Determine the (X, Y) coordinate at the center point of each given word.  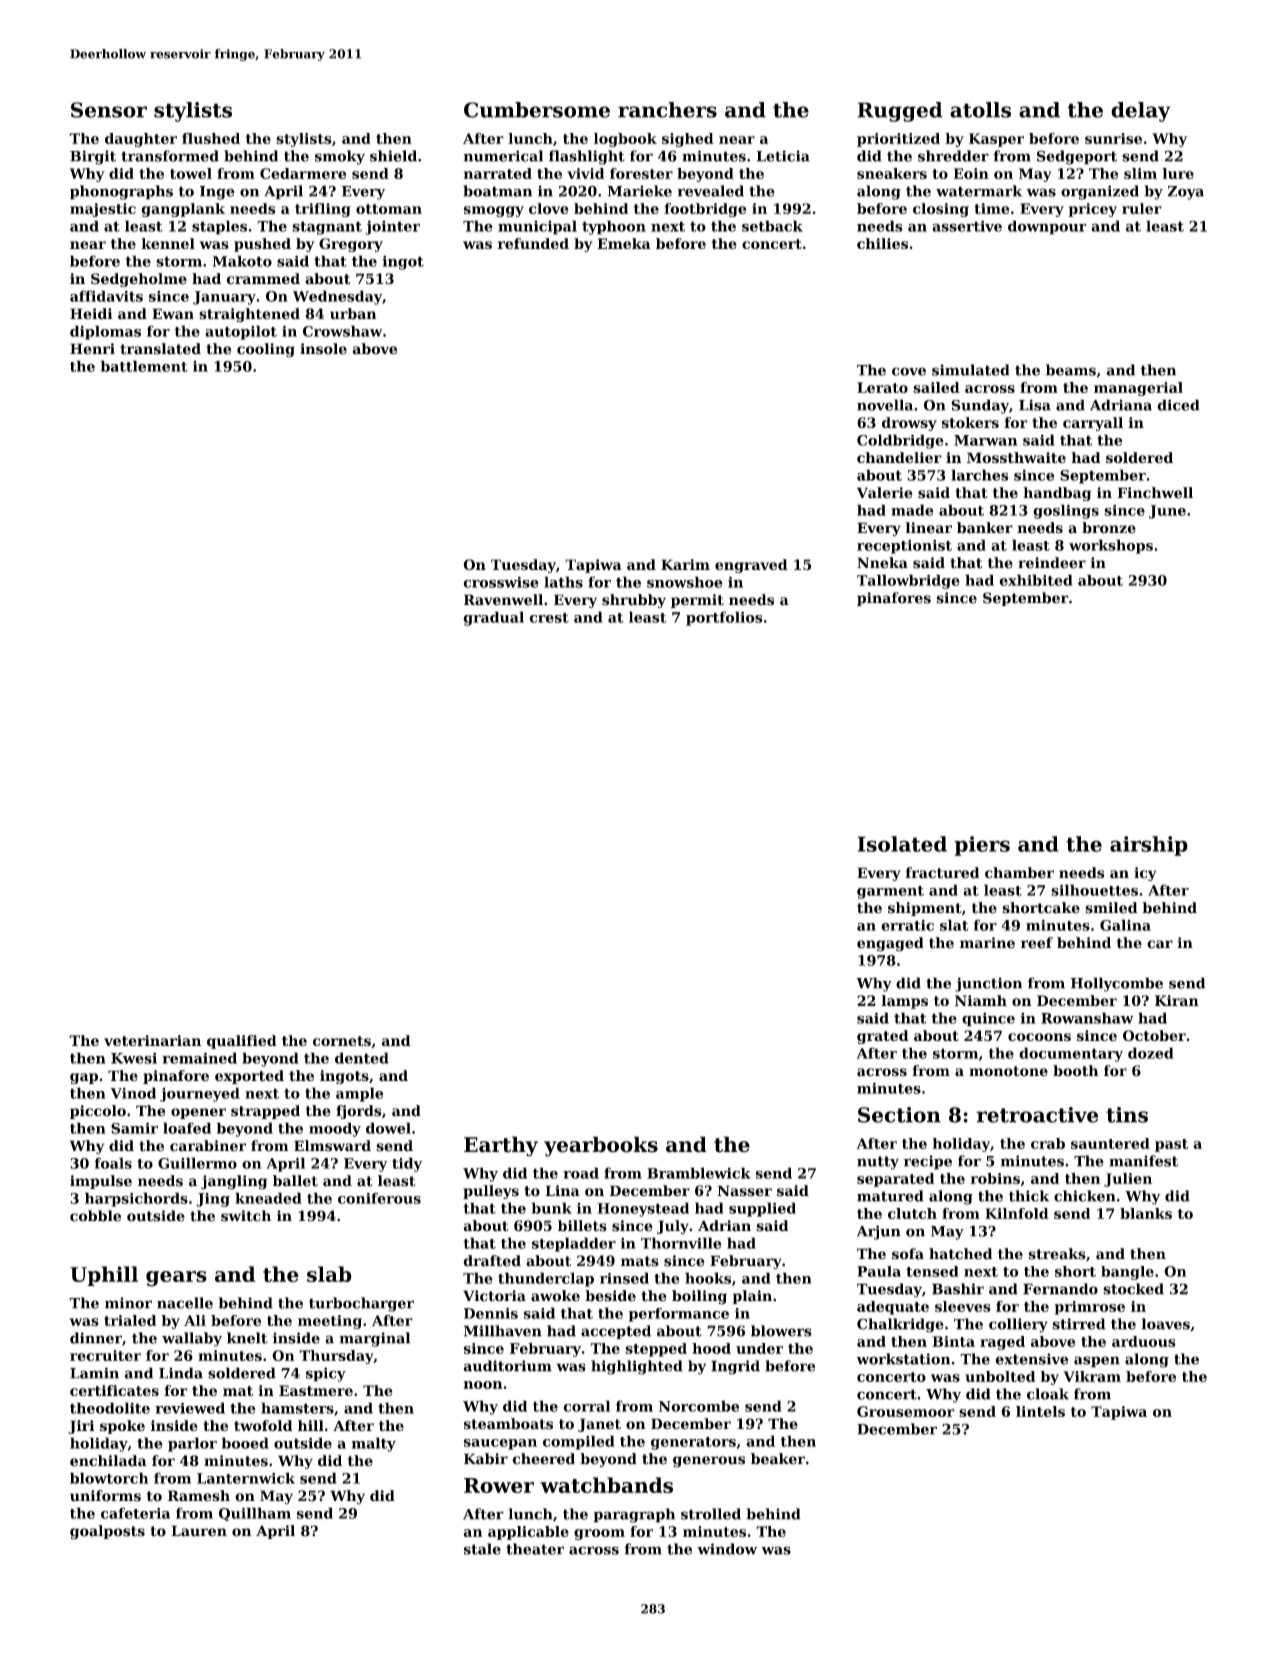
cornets (342, 1041)
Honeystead (643, 1209)
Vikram (1092, 1376)
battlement (144, 366)
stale (482, 1549)
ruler (1142, 208)
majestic (103, 210)
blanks (1146, 1213)
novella (885, 405)
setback (772, 226)
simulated (971, 370)
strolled (711, 1514)
